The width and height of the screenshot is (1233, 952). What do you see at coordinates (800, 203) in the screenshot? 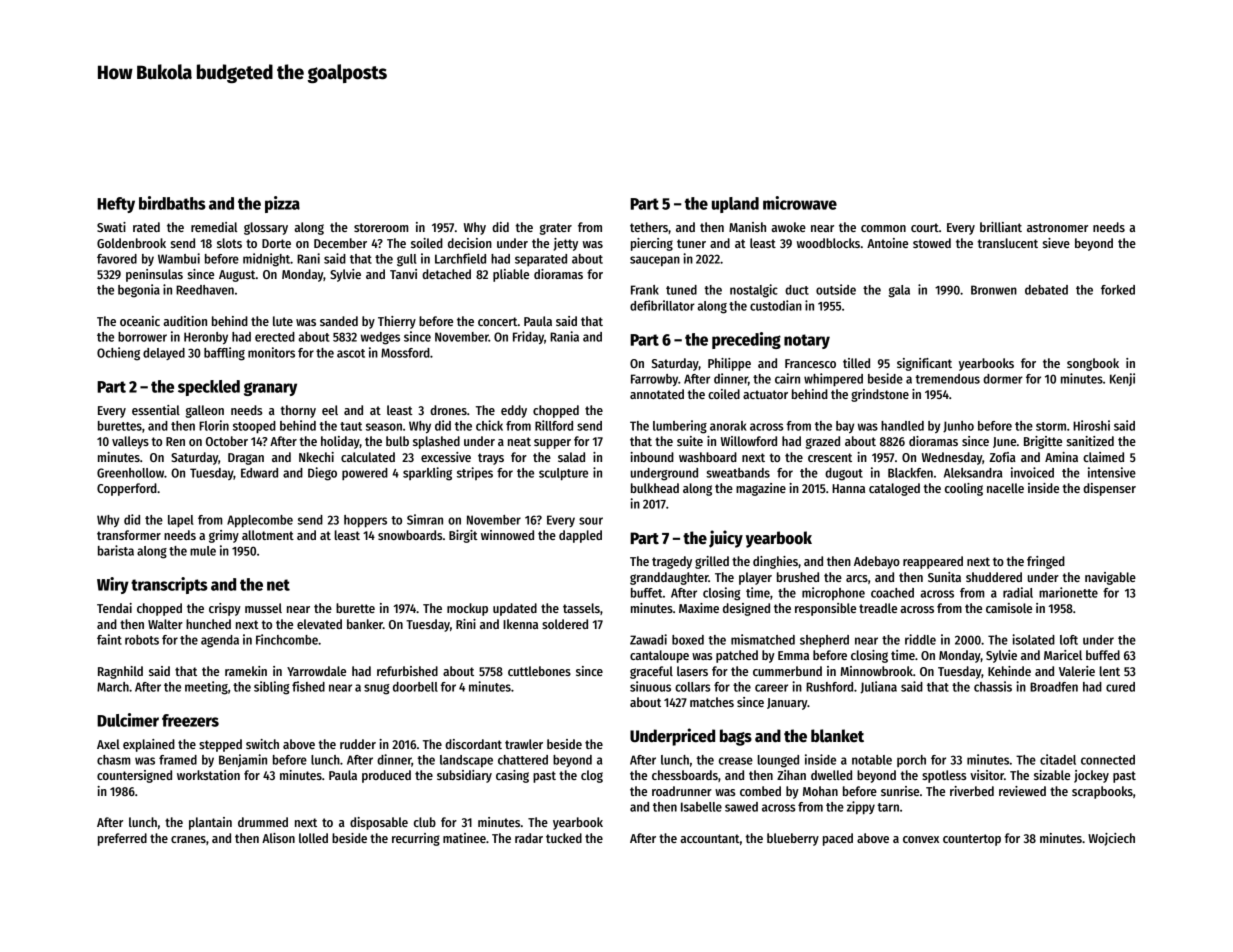
I see `microwave` at bounding box center [800, 203].
